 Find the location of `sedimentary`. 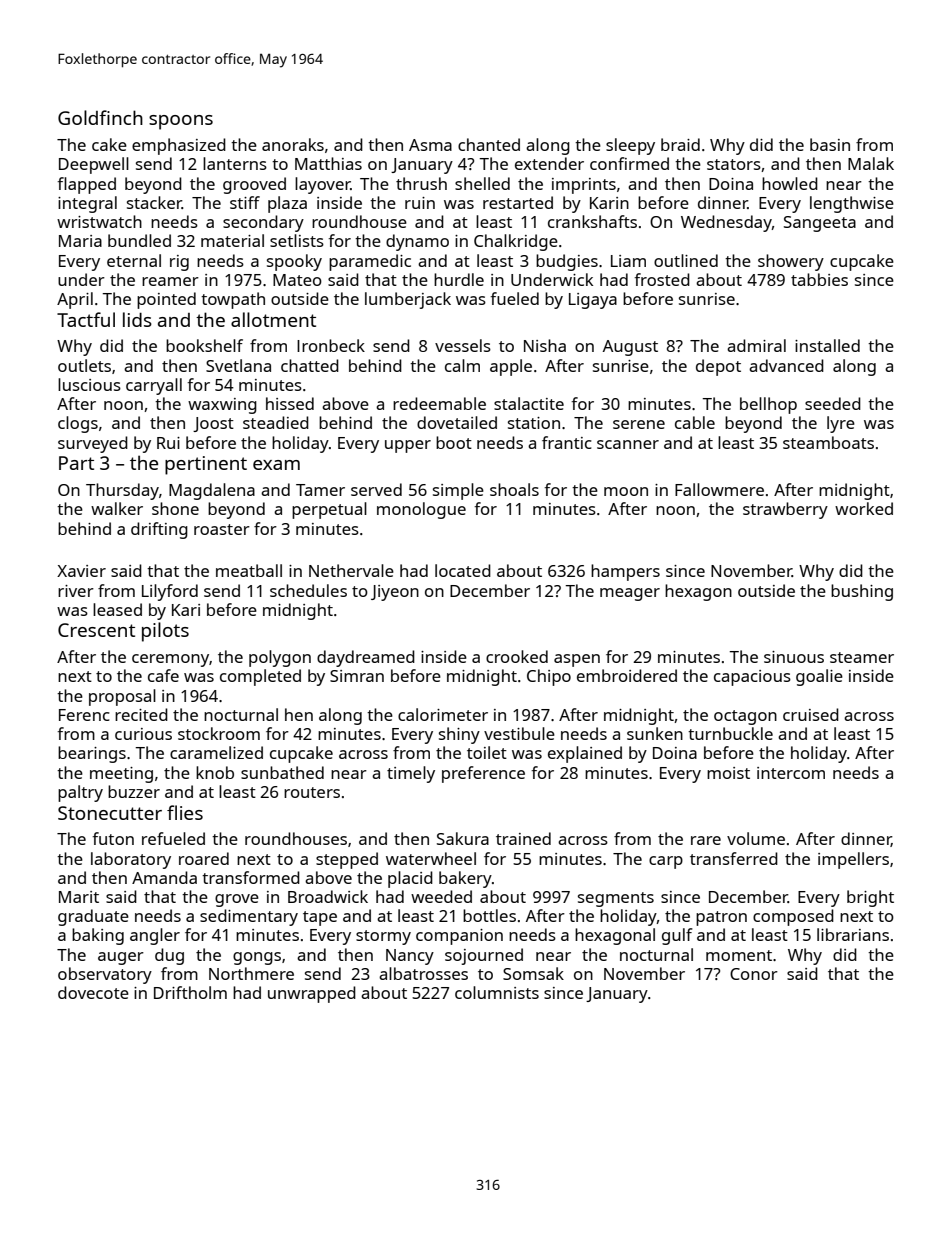

sedimentary is located at coordinates (249, 917).
